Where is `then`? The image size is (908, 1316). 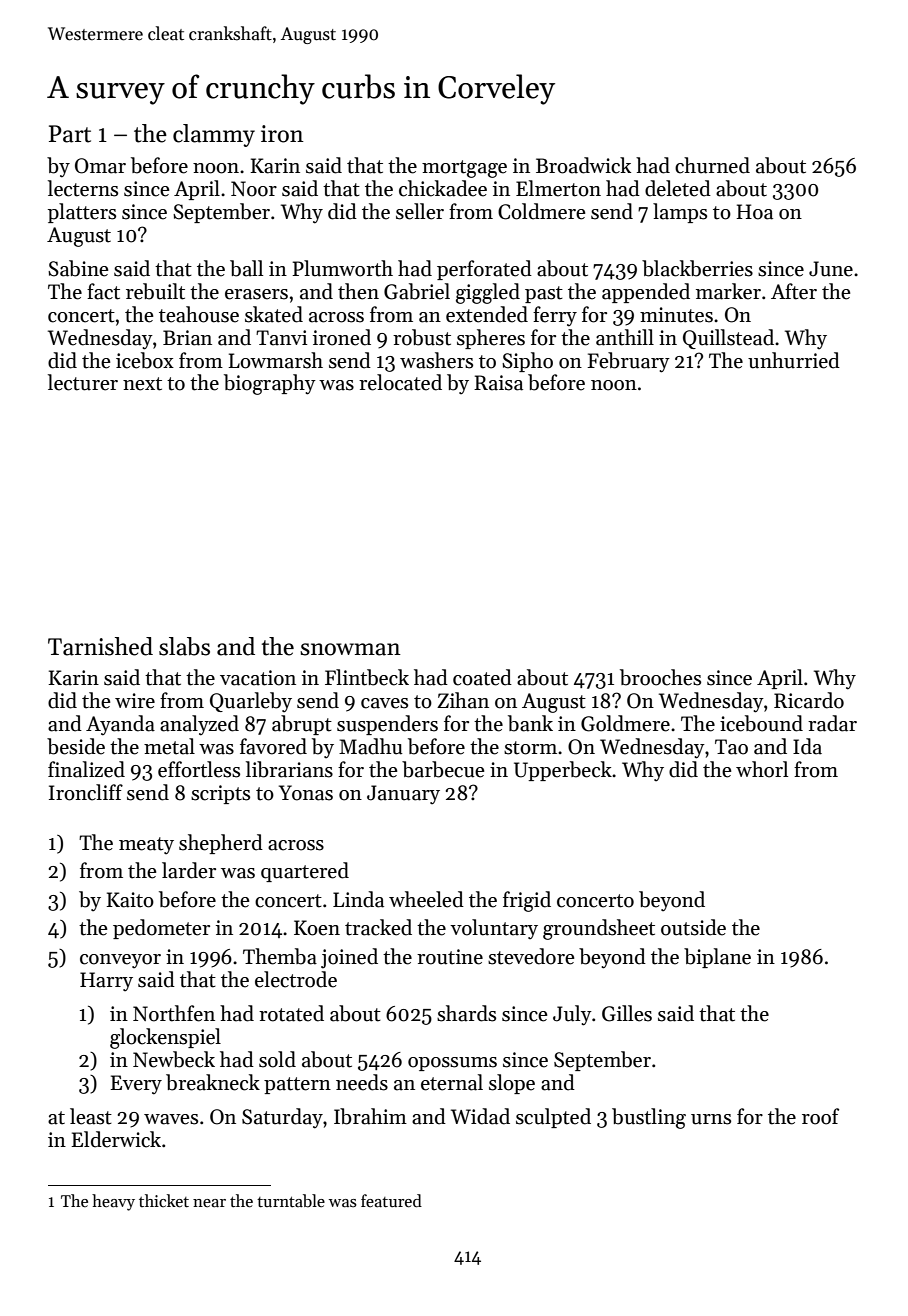
then is located at coordinates (358, 291).
